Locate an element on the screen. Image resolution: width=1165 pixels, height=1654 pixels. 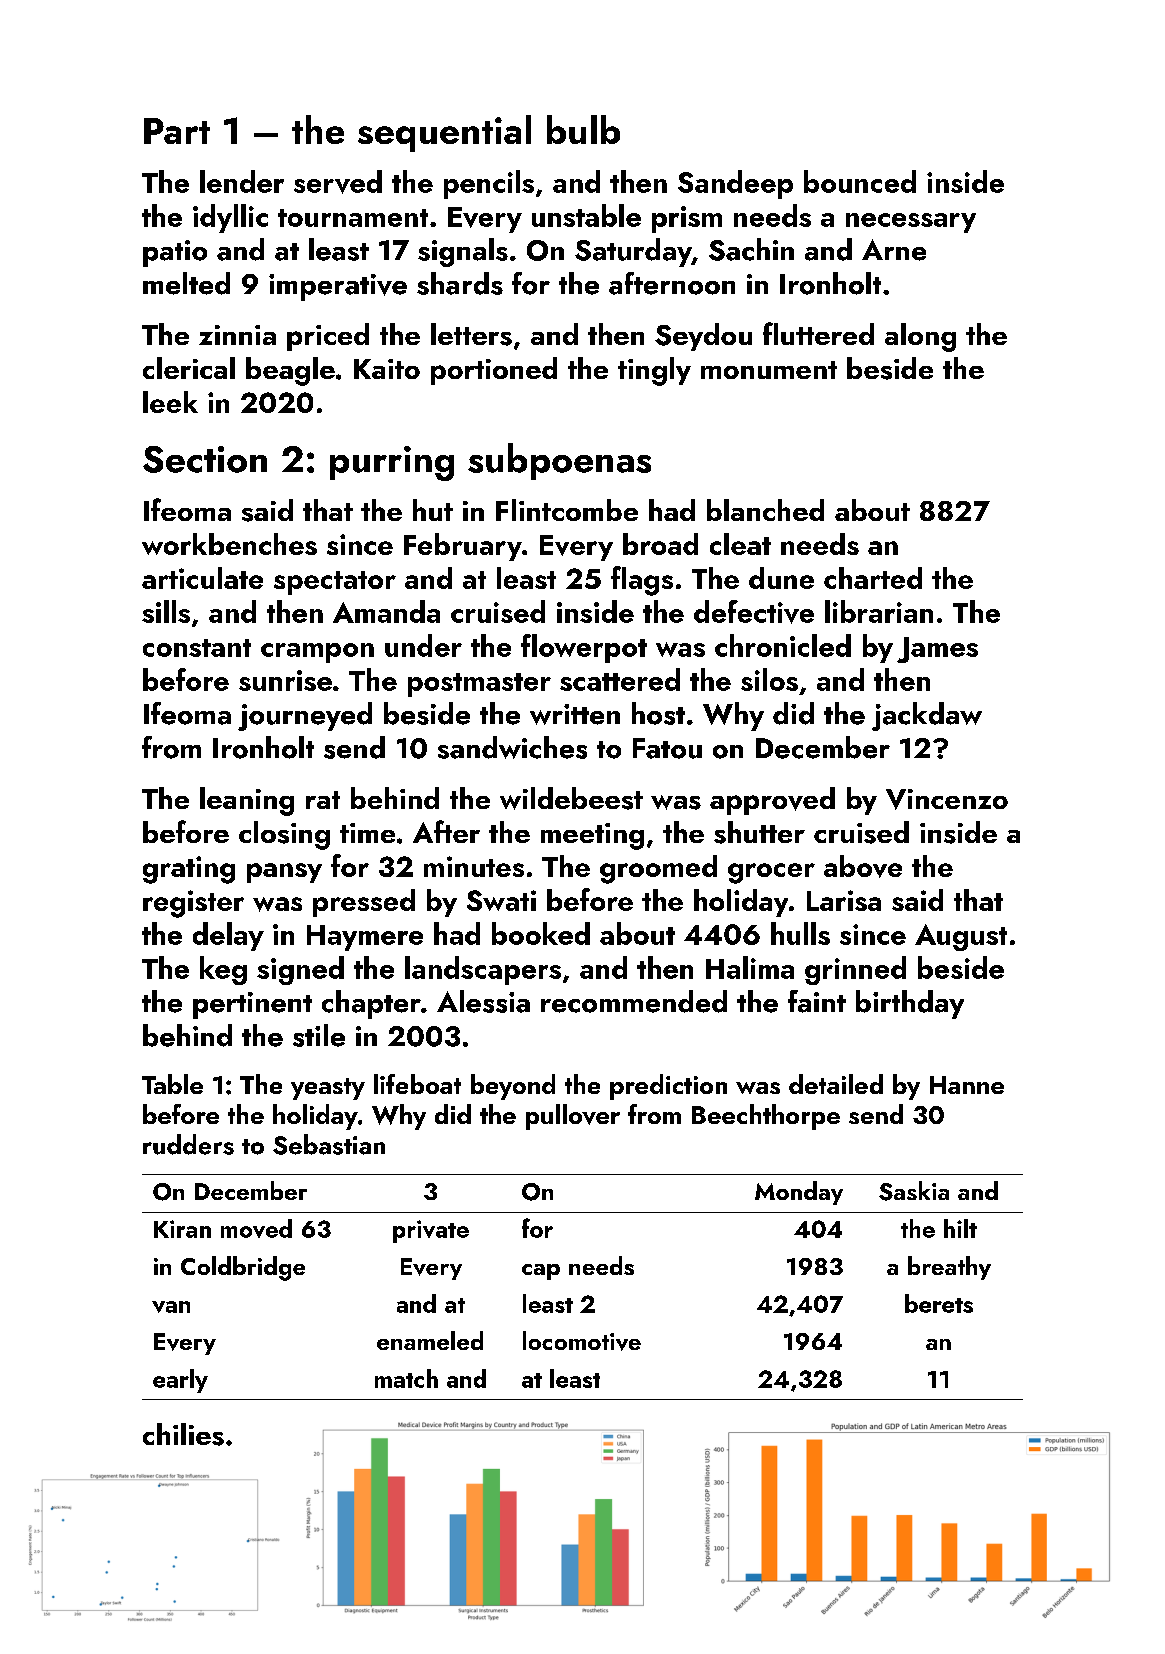
monument is located at coordinates (769, 370).
